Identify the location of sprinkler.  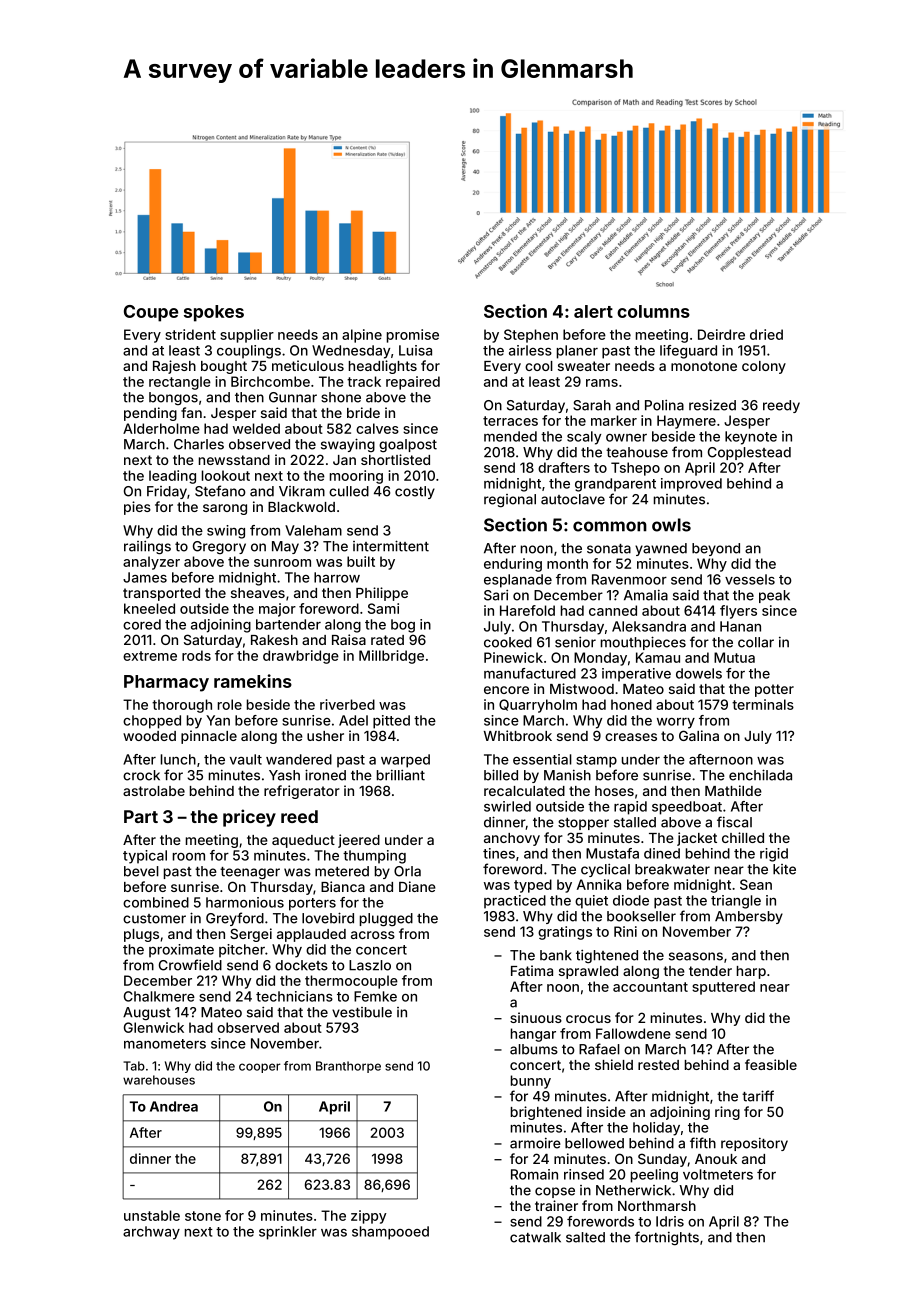
(288, 1233).
